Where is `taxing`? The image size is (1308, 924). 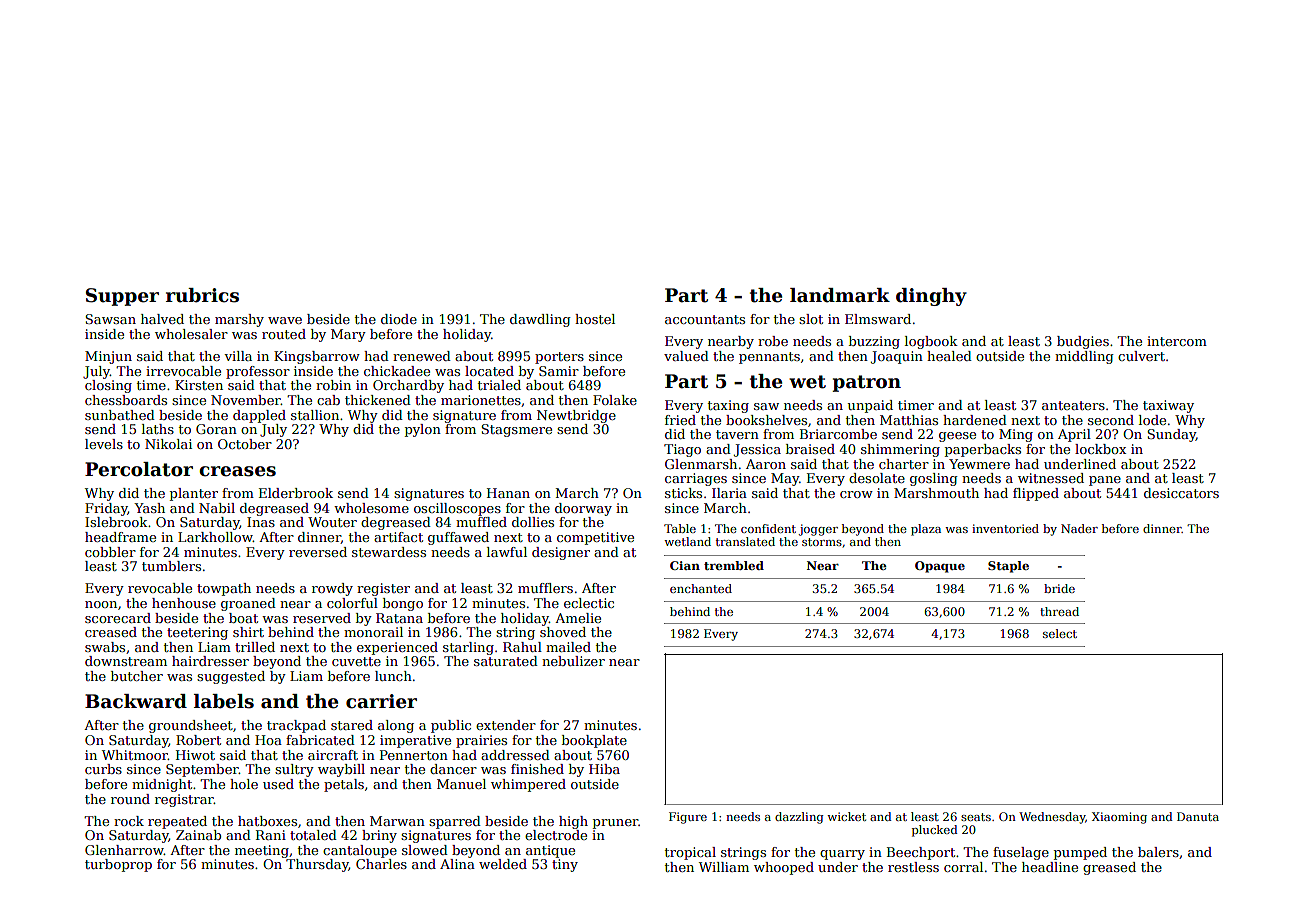 taxing is located at coordinates (728, 406).
